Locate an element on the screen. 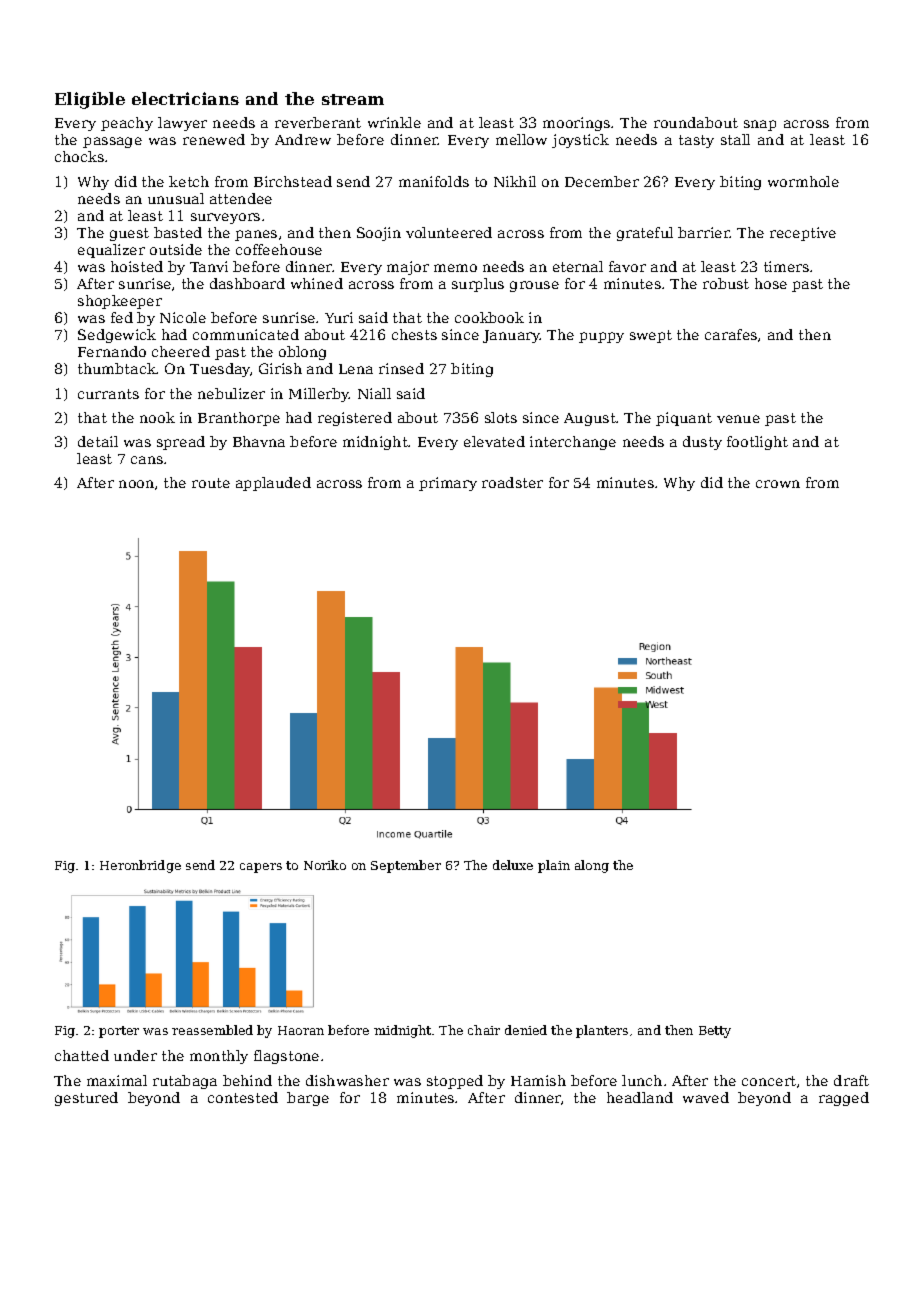 The width and height of the screenshot is (924, 1308). noon is located at coordinates (136, 484).
